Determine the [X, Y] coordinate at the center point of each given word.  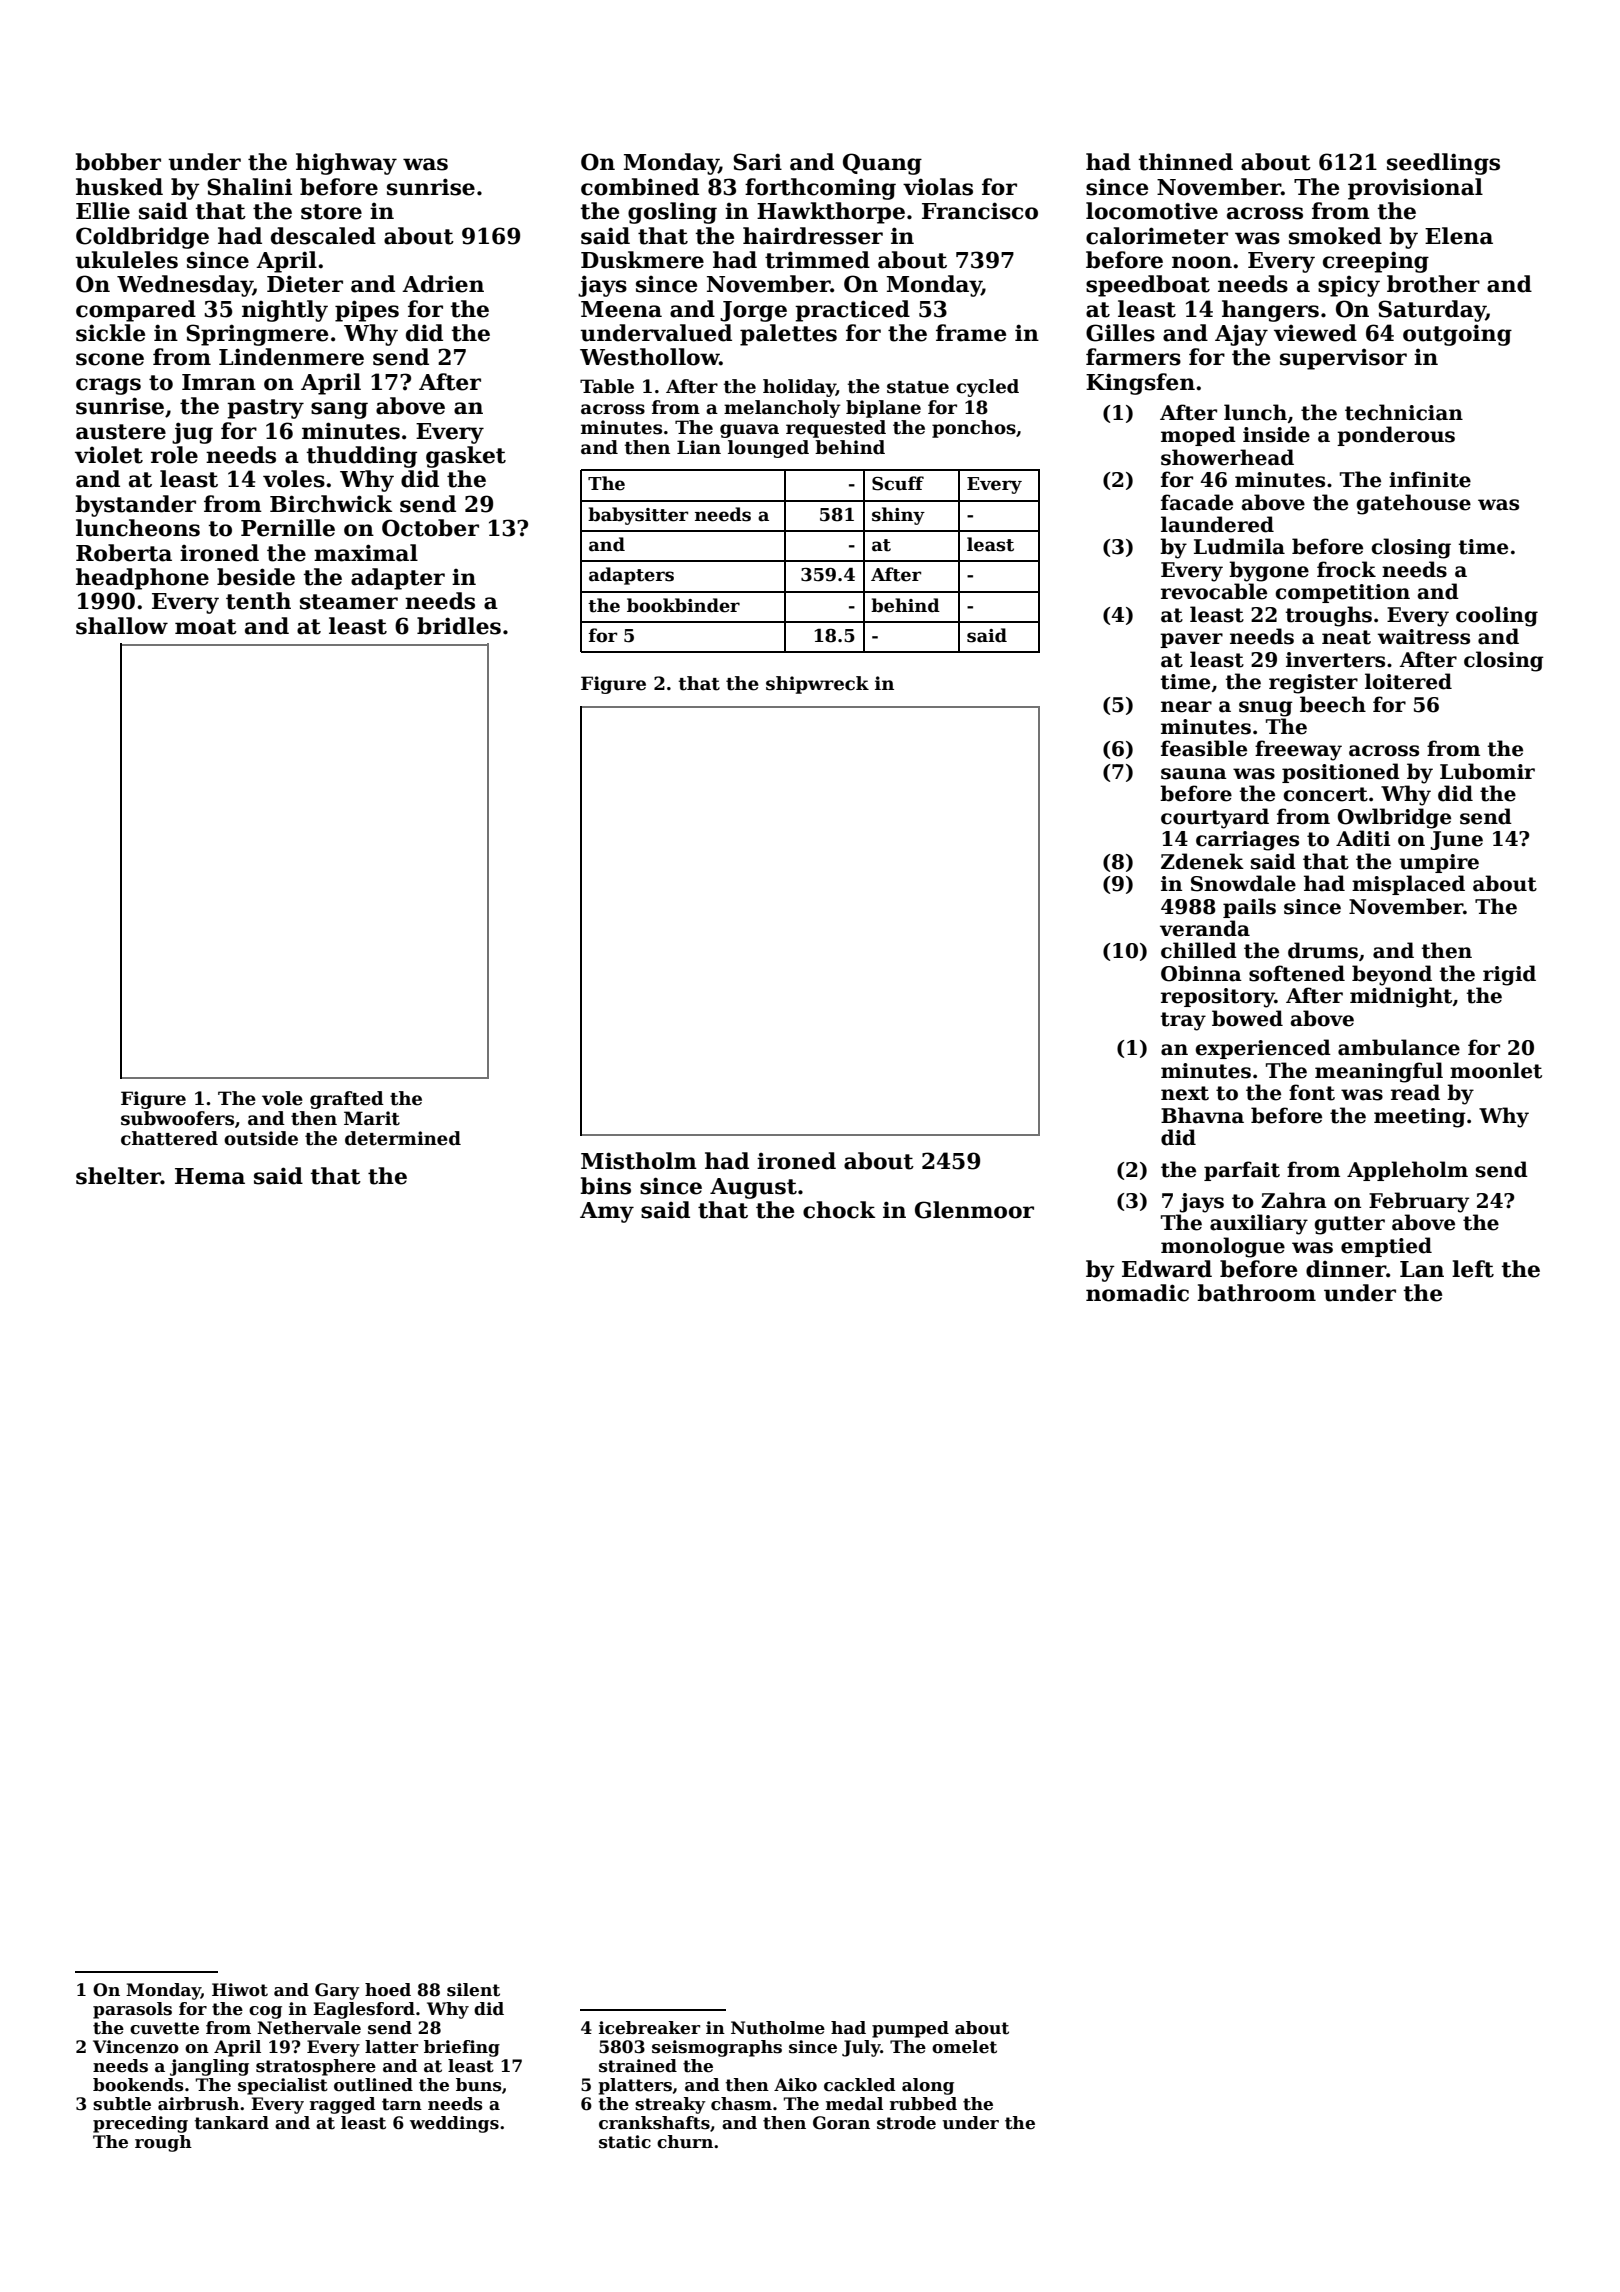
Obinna [1201, 973]
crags [108, 386]
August [753, 1188]
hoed [388, 1990]
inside [1276, 434]
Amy [607, 1212]
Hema [210, 1176]
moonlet [1496, 1070]
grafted [347, 1100]
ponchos [974, 429]
